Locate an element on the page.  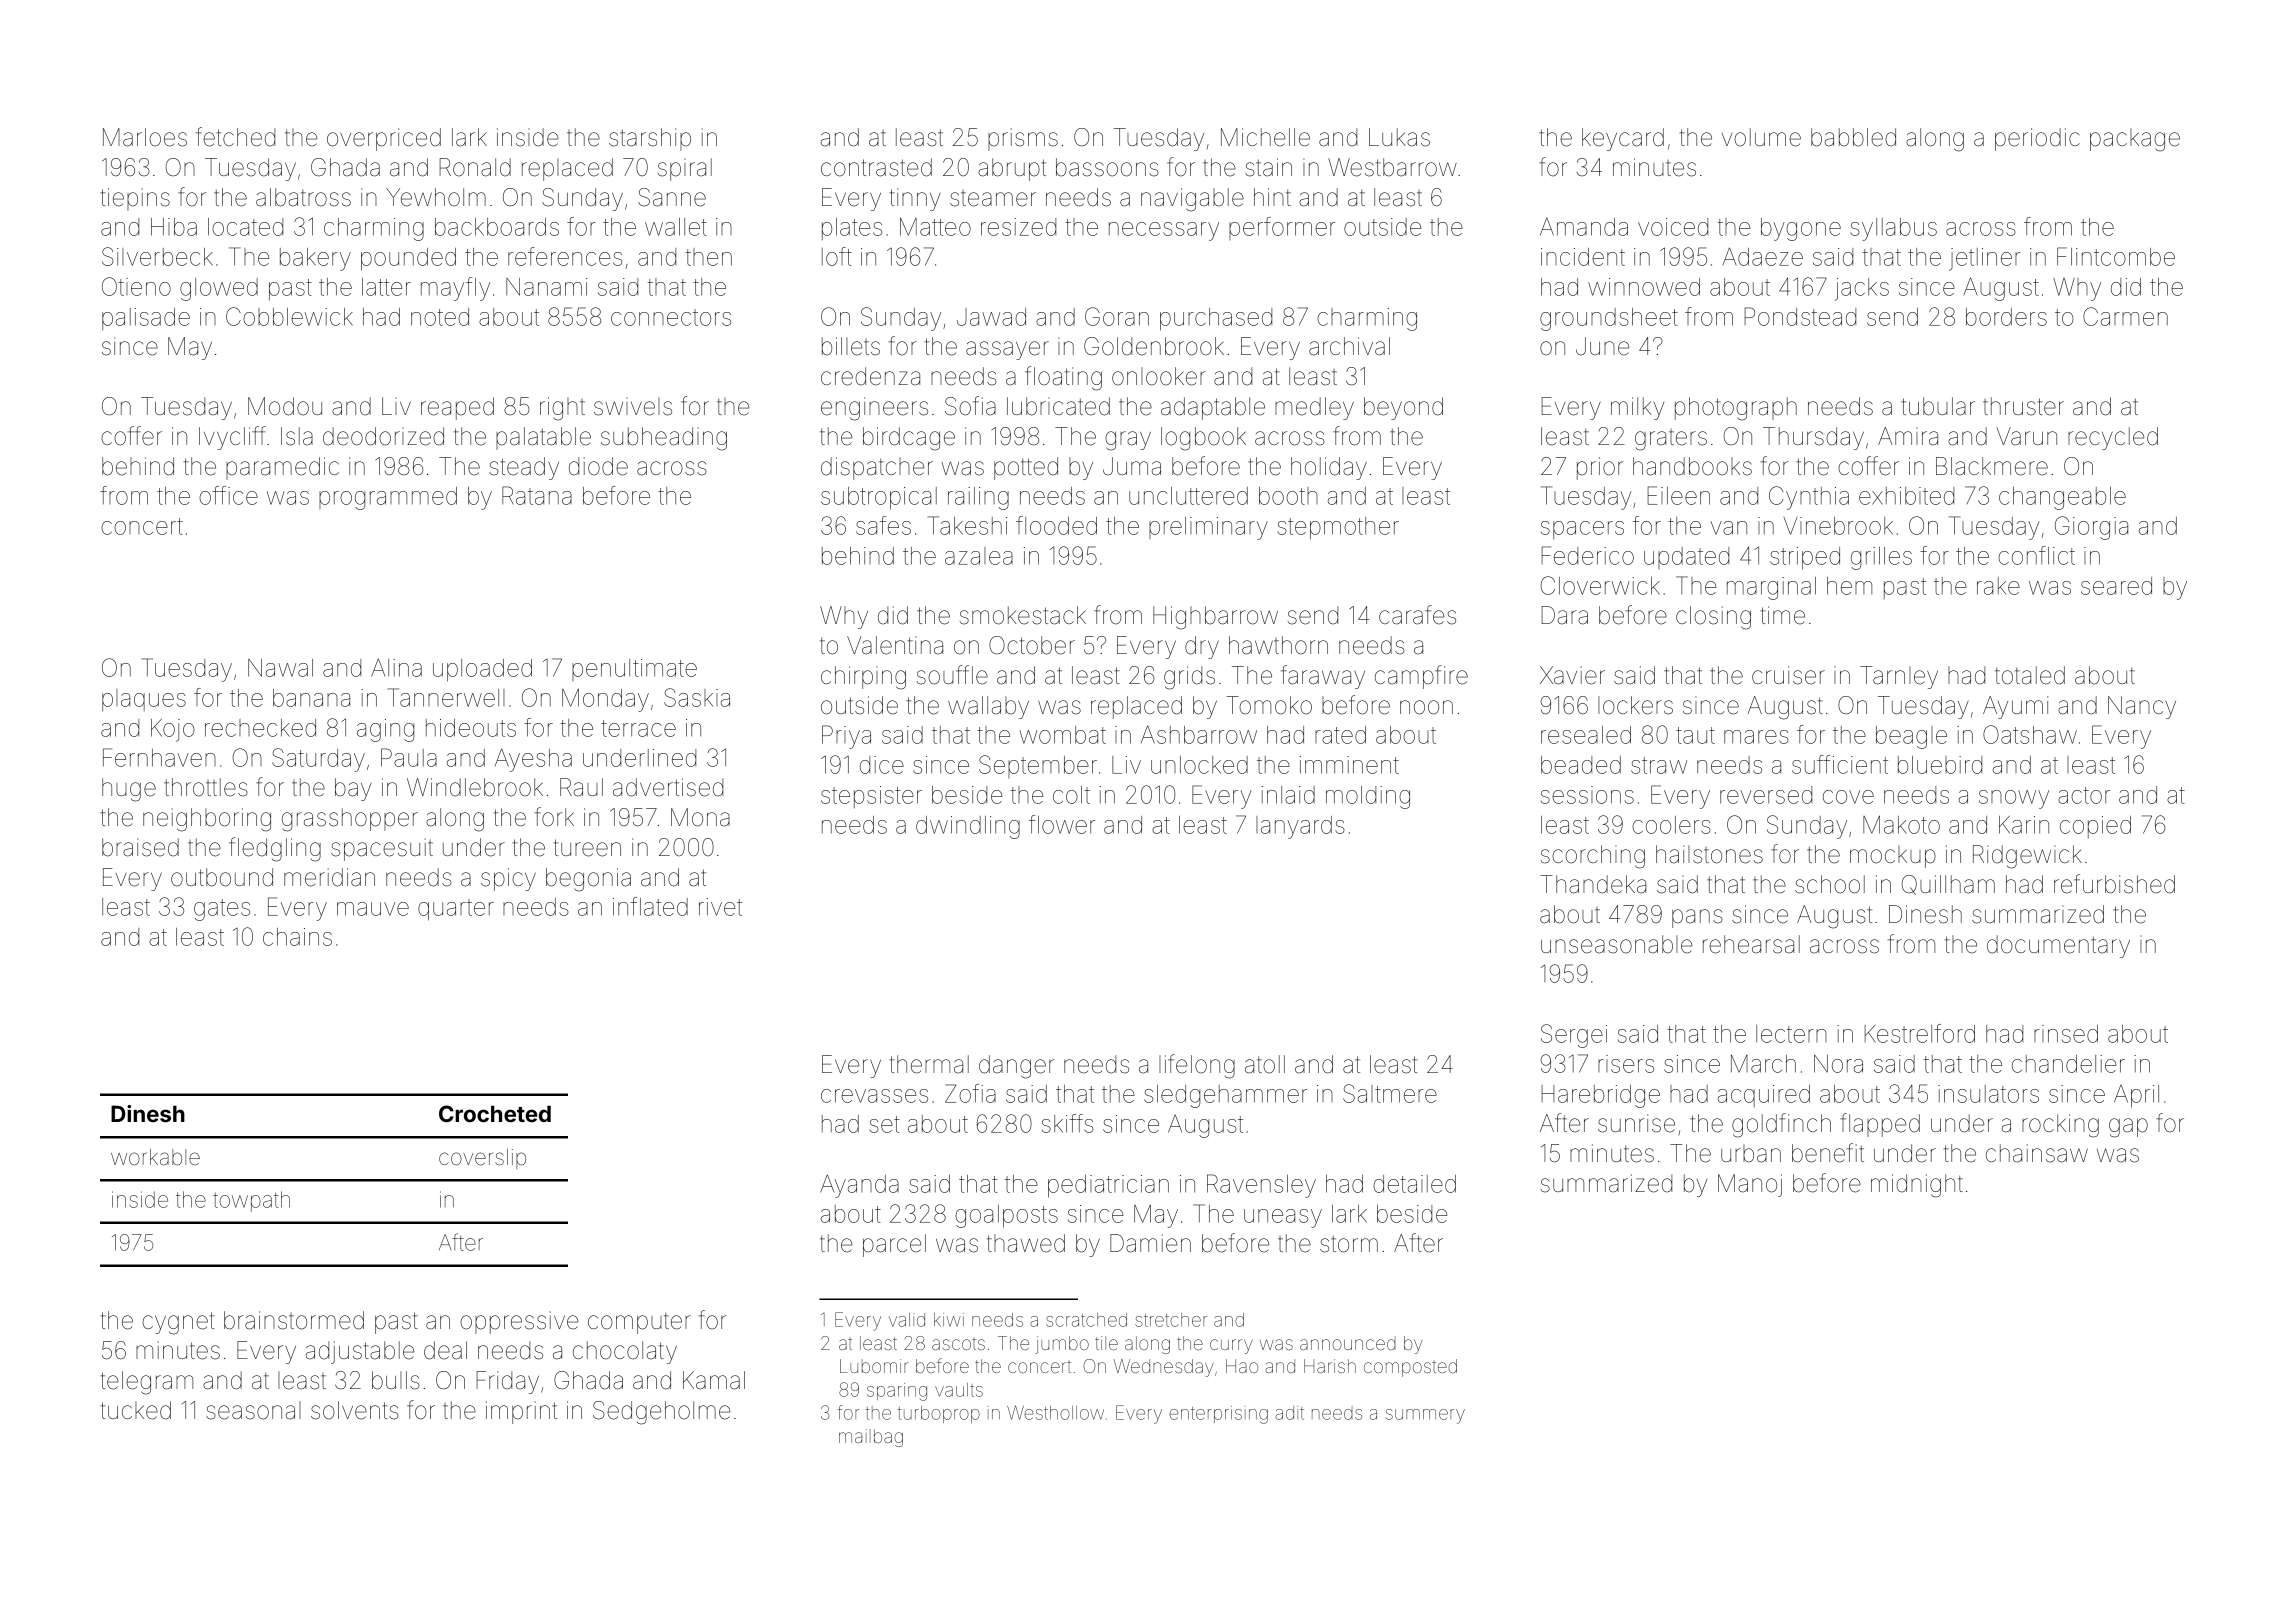
recycled is located at coordinates (2113, 438).
